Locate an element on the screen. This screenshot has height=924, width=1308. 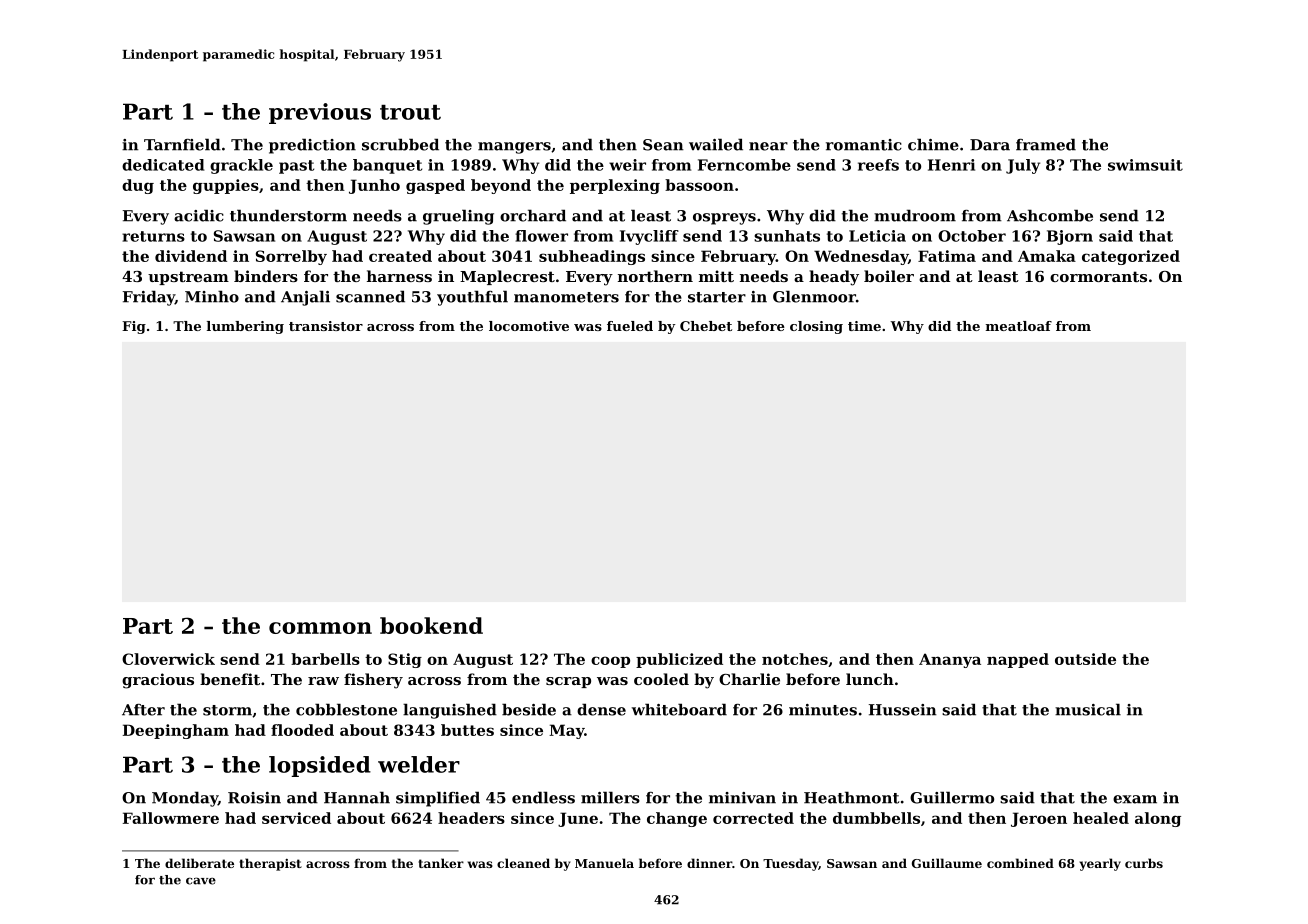
previous is located at coordinates (320, 113).
